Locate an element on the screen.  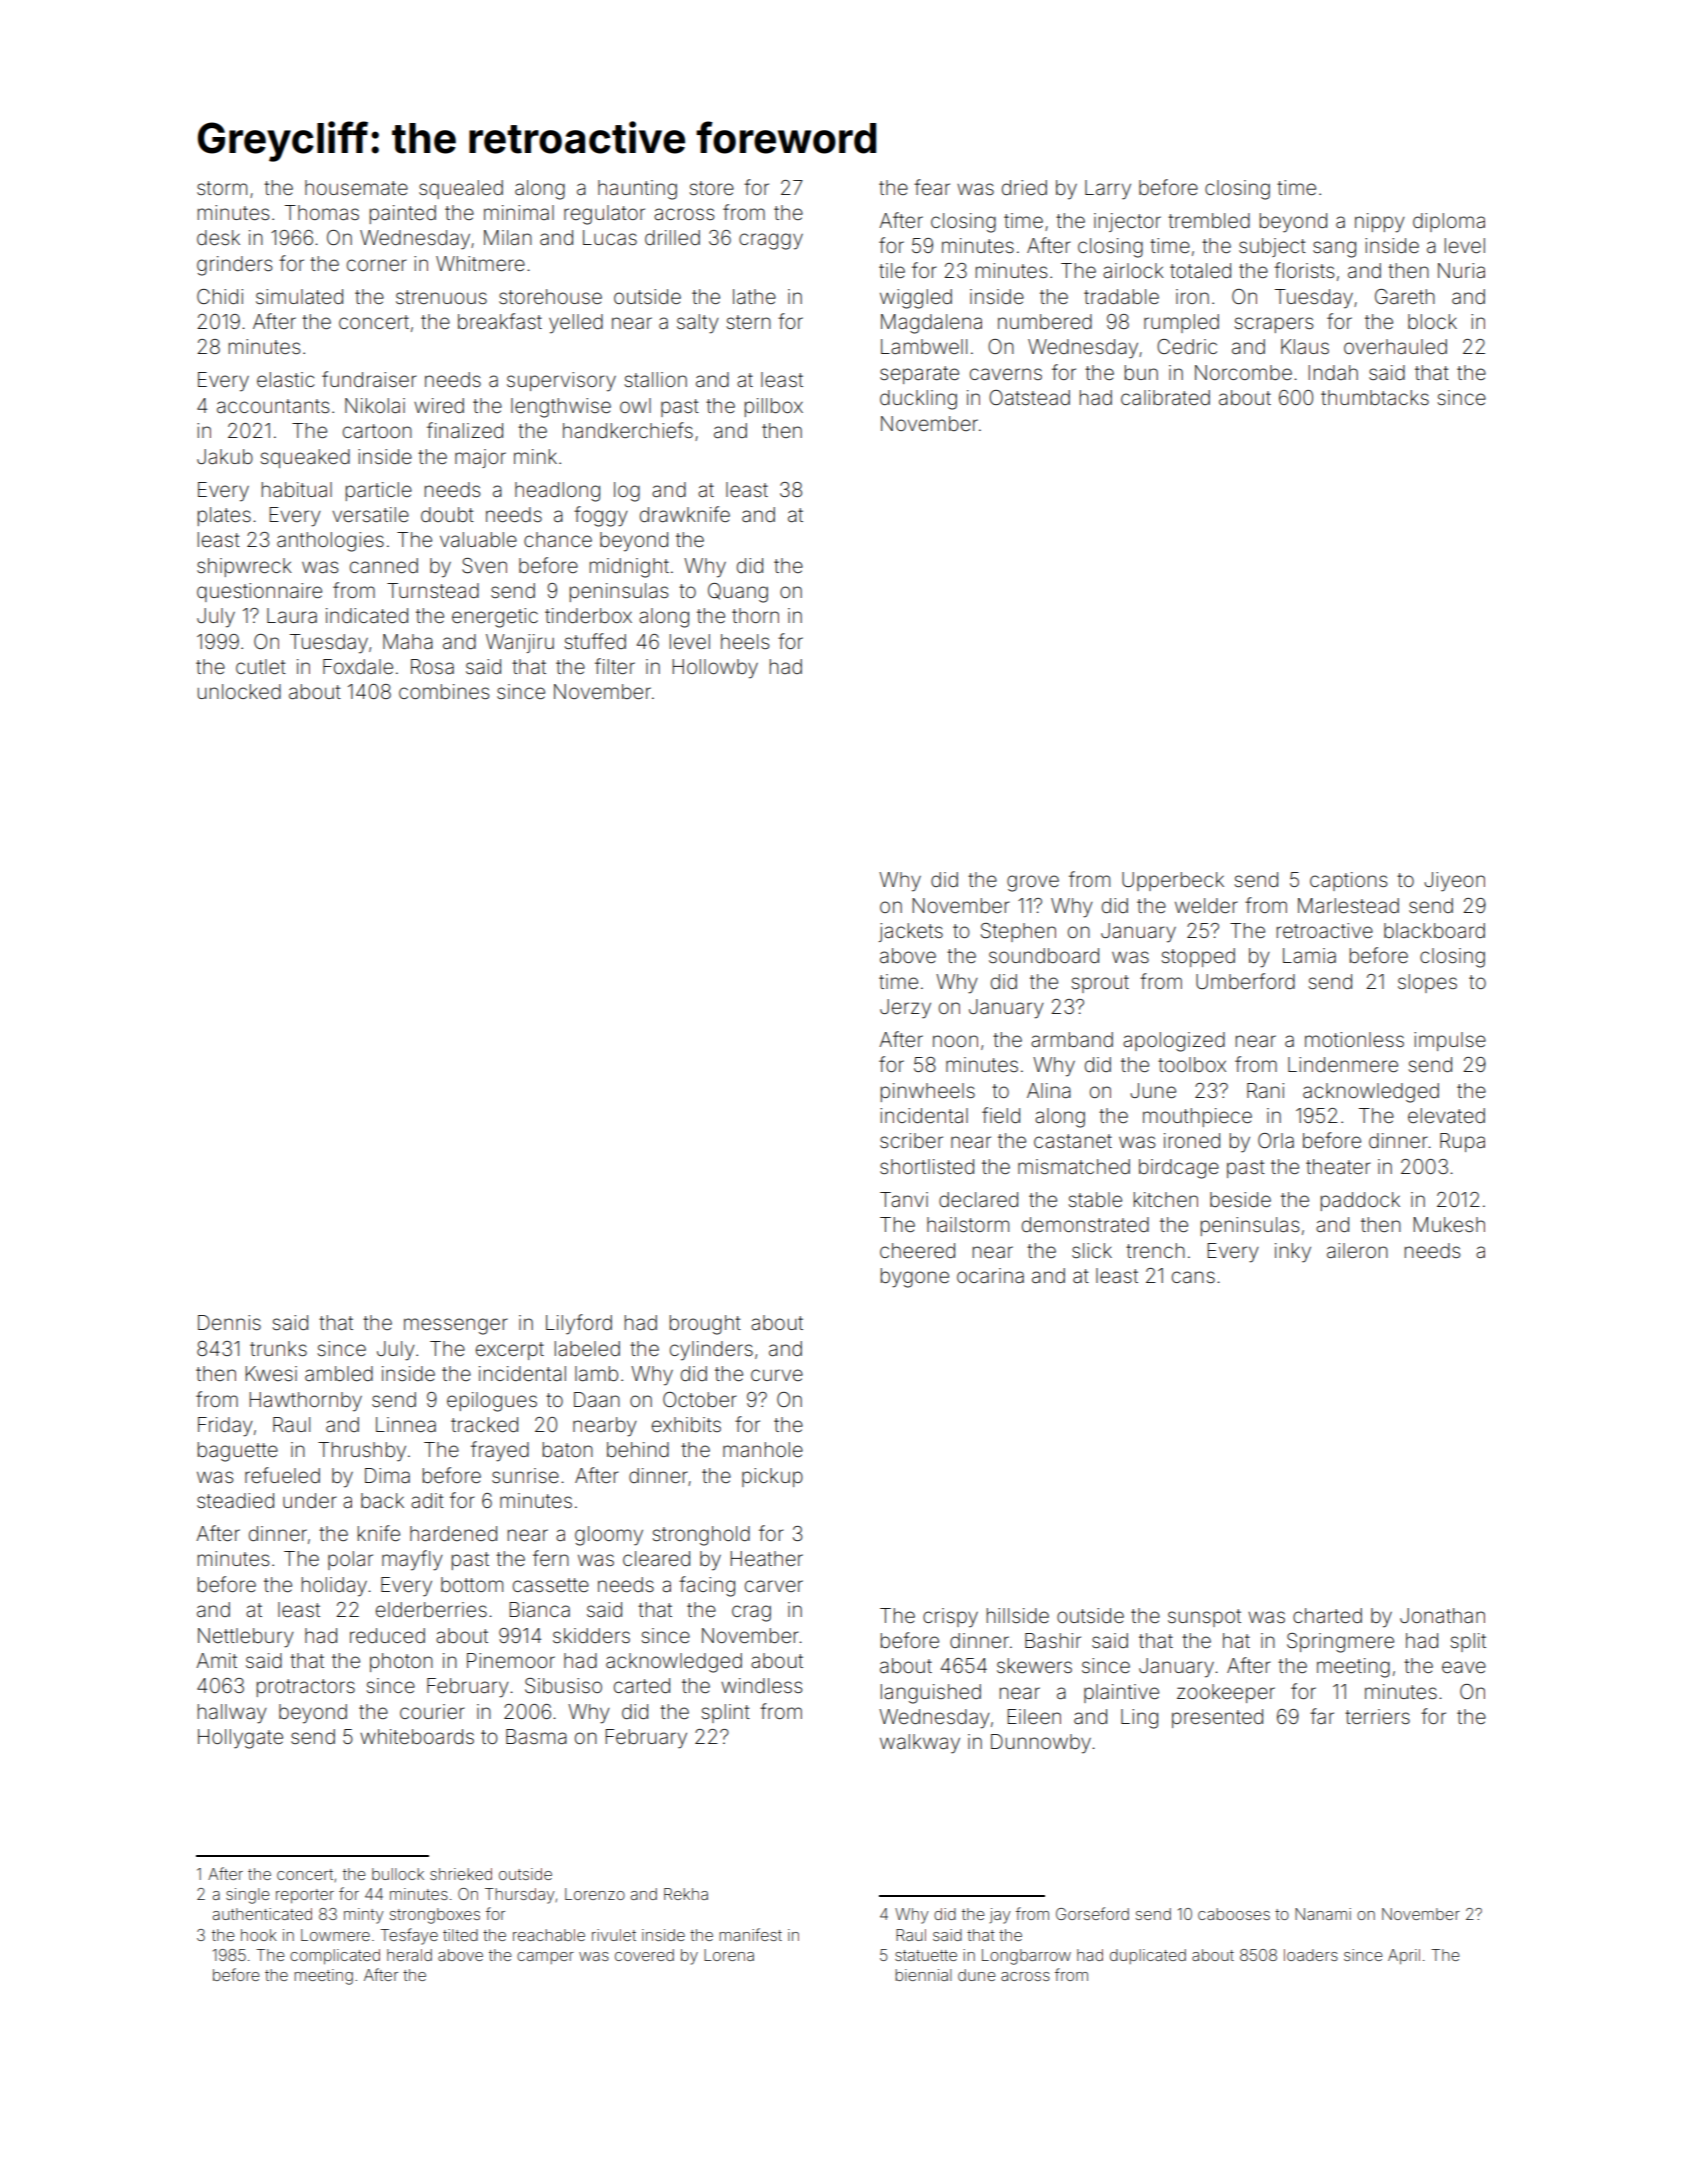
aileron is located at coordinates (1357, 1250).
